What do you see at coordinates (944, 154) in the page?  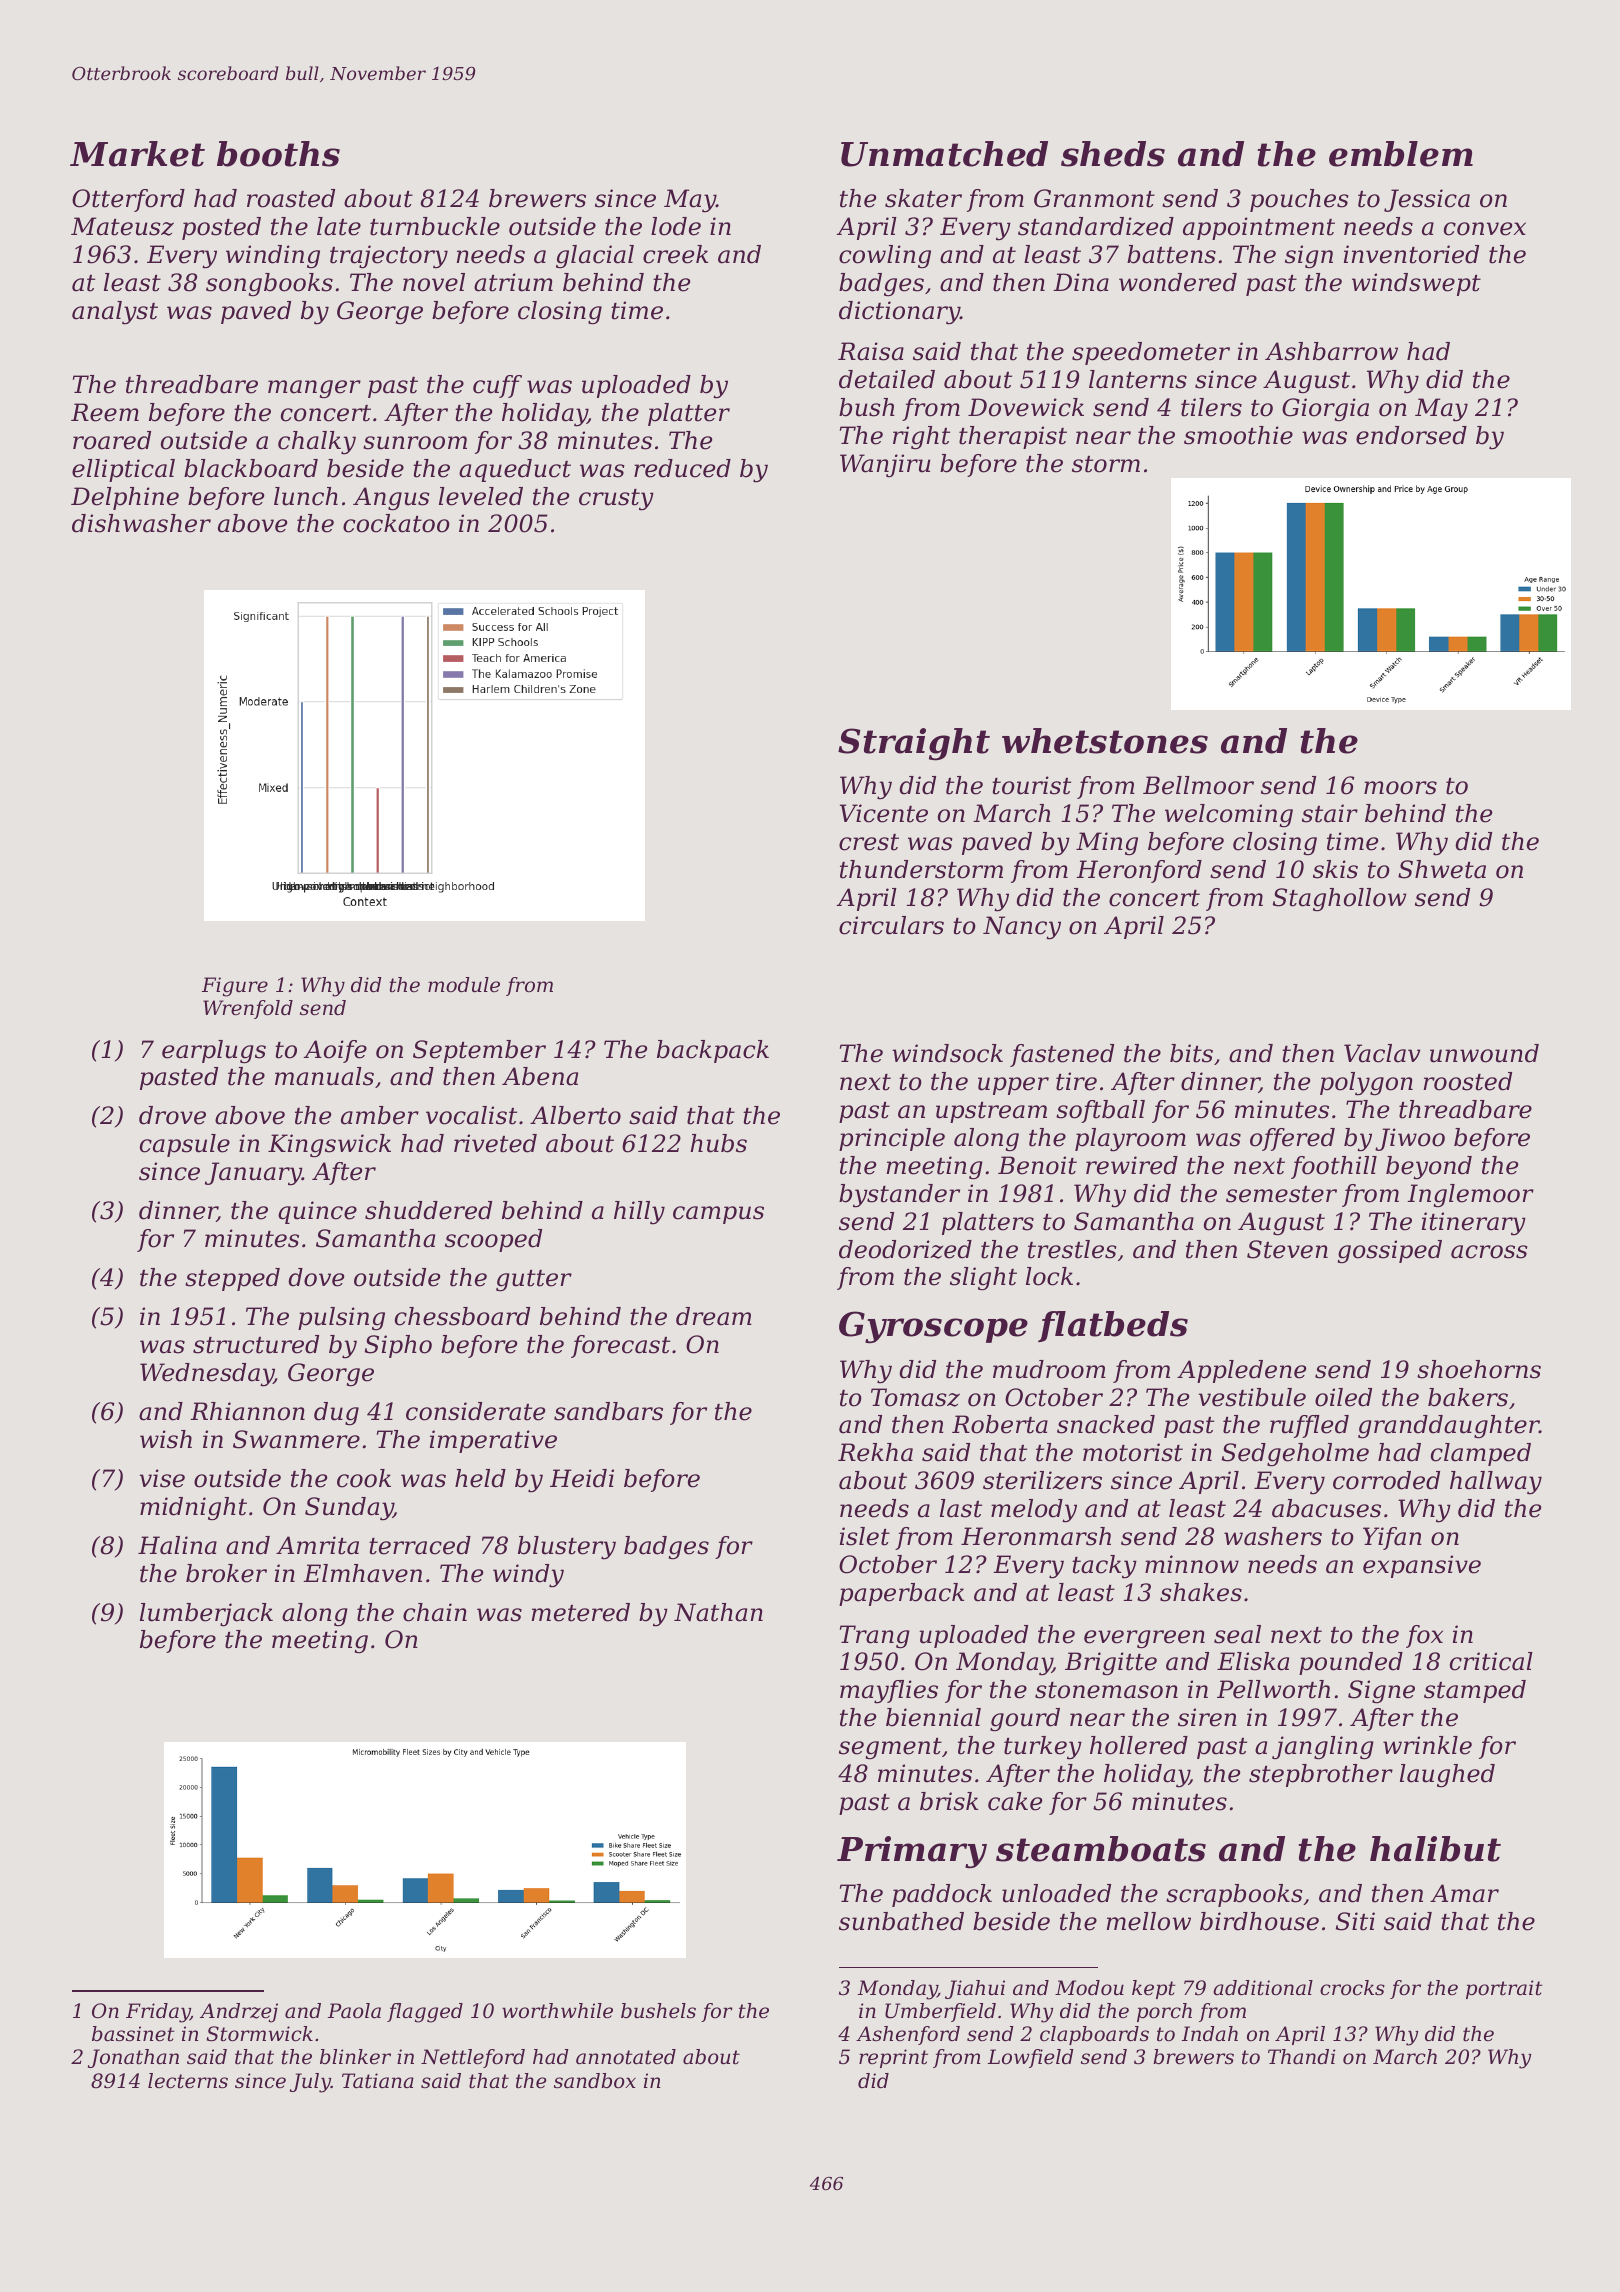 I see `Unmatched` at bounding box center [944, 154].
